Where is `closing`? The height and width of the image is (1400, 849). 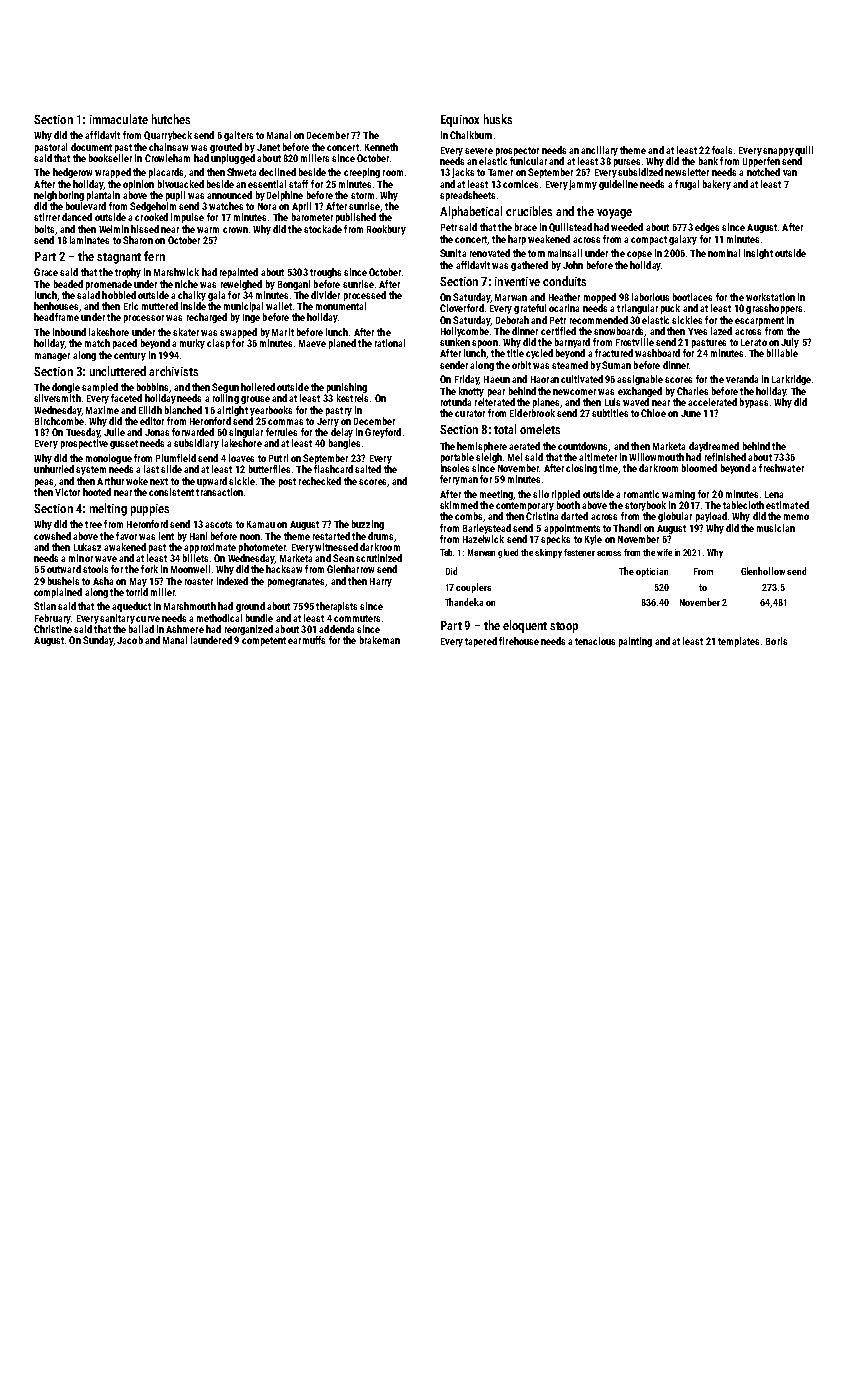
closing is located at coordinates (581, 469).
